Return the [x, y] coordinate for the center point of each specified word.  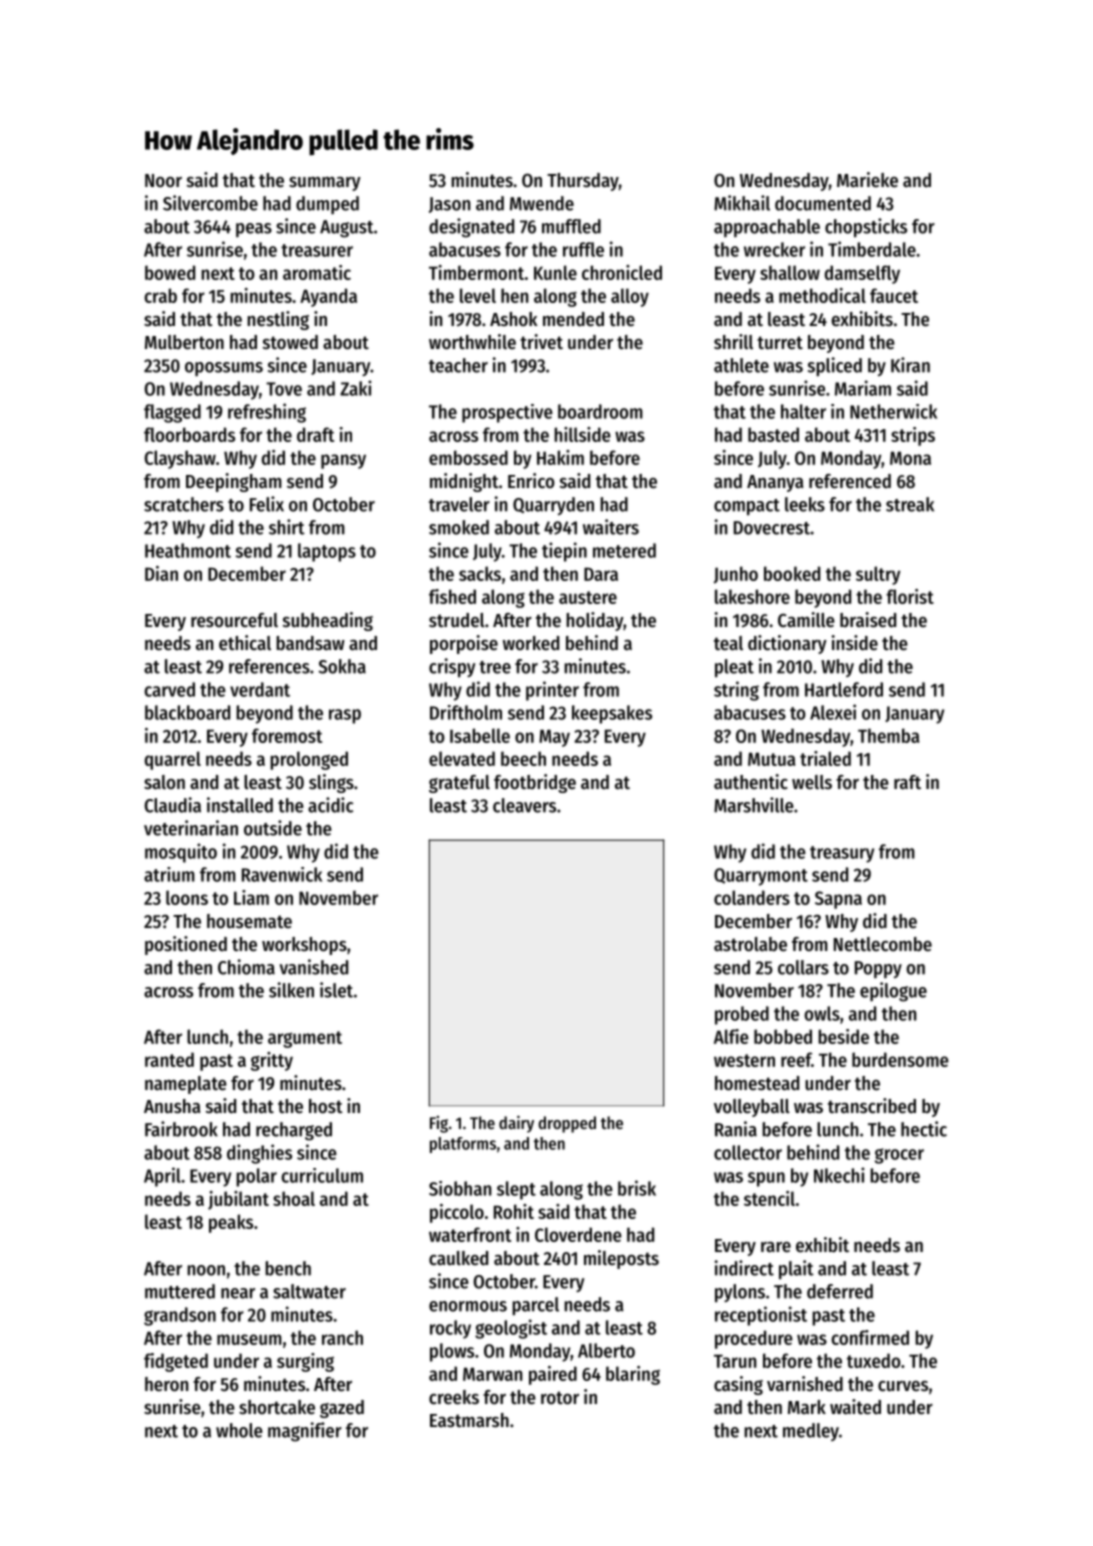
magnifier [305, 1432]
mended [573, 319]
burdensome [900, 1059]
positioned [186, 945]
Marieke [867, 180]
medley [811, 1432]
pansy [343, 461]
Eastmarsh [469, 1420]
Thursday [583, 182]
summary [325, 184]
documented [823, 203]
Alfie [731, 1036]
